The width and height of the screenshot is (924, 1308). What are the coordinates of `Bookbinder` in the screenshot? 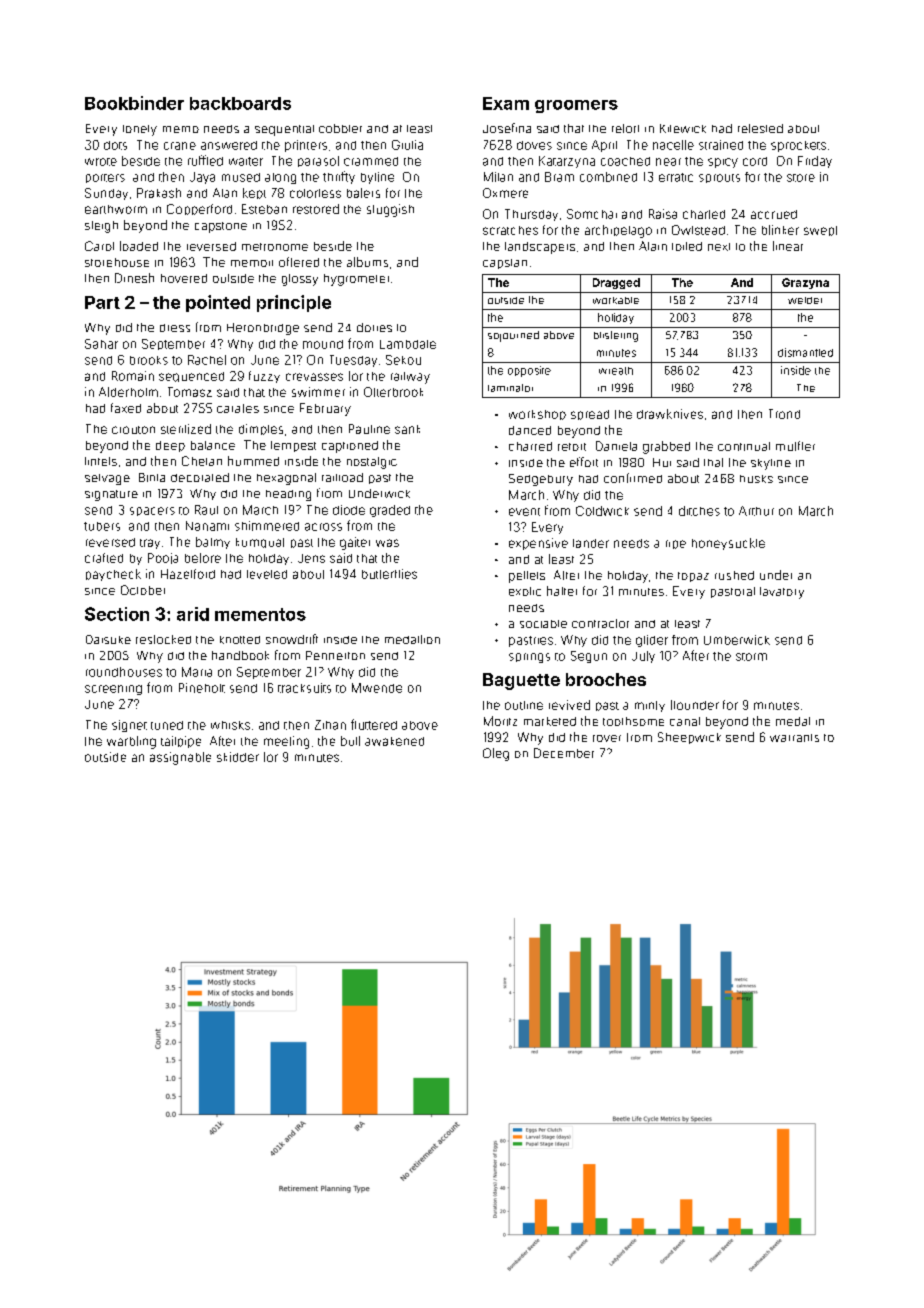 It's located at (134, 103).
